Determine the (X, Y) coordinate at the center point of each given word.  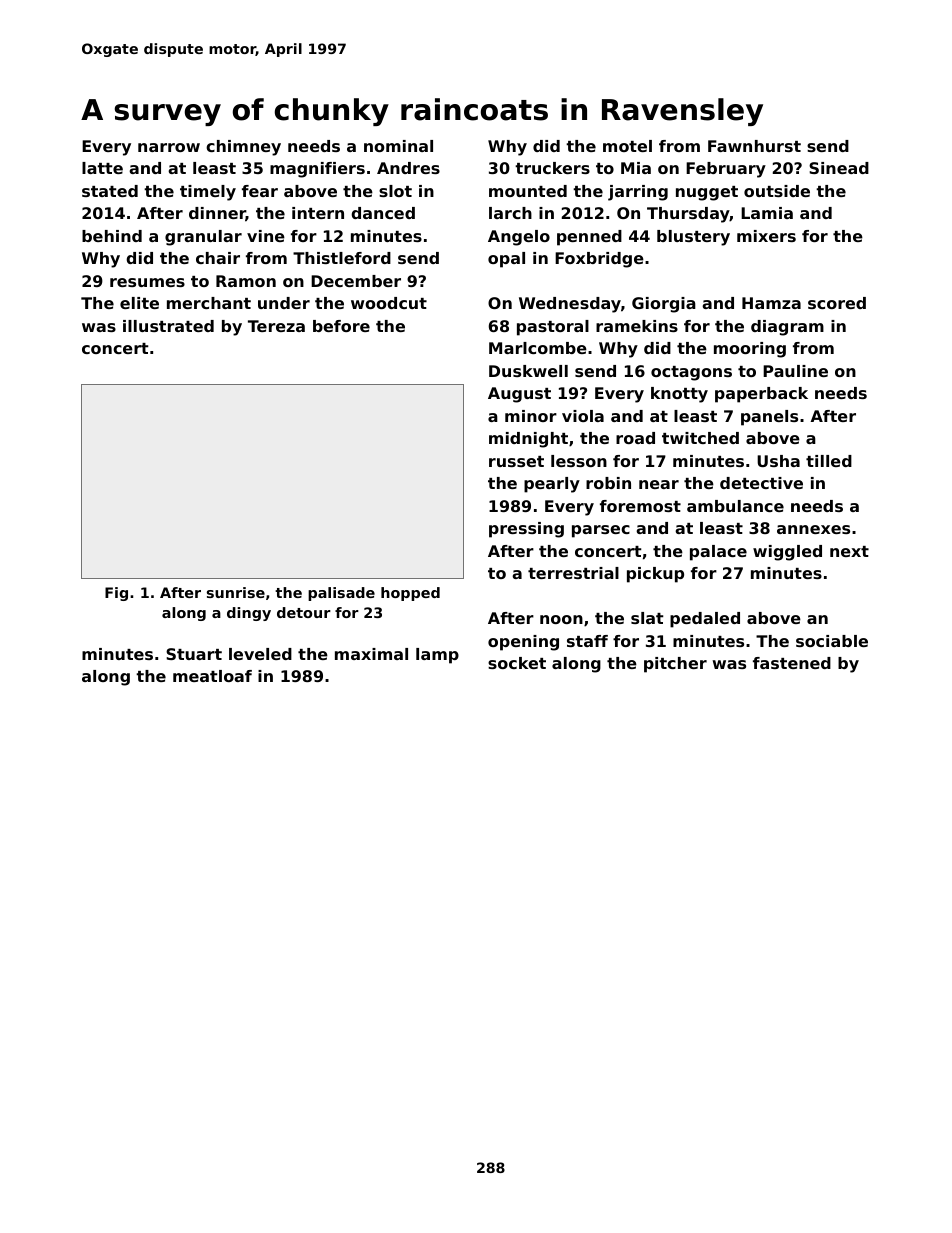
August (519, 395)
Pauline (795, 371)
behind (112, 236)
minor (531, 416)
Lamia (767, 213)
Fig (116, 594)
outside (777, 191)
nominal (398, 146)
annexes (813, 529)
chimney (243, 148)
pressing (526, 530)
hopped (410, 594)
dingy (249, 614)
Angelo (519, 238)
